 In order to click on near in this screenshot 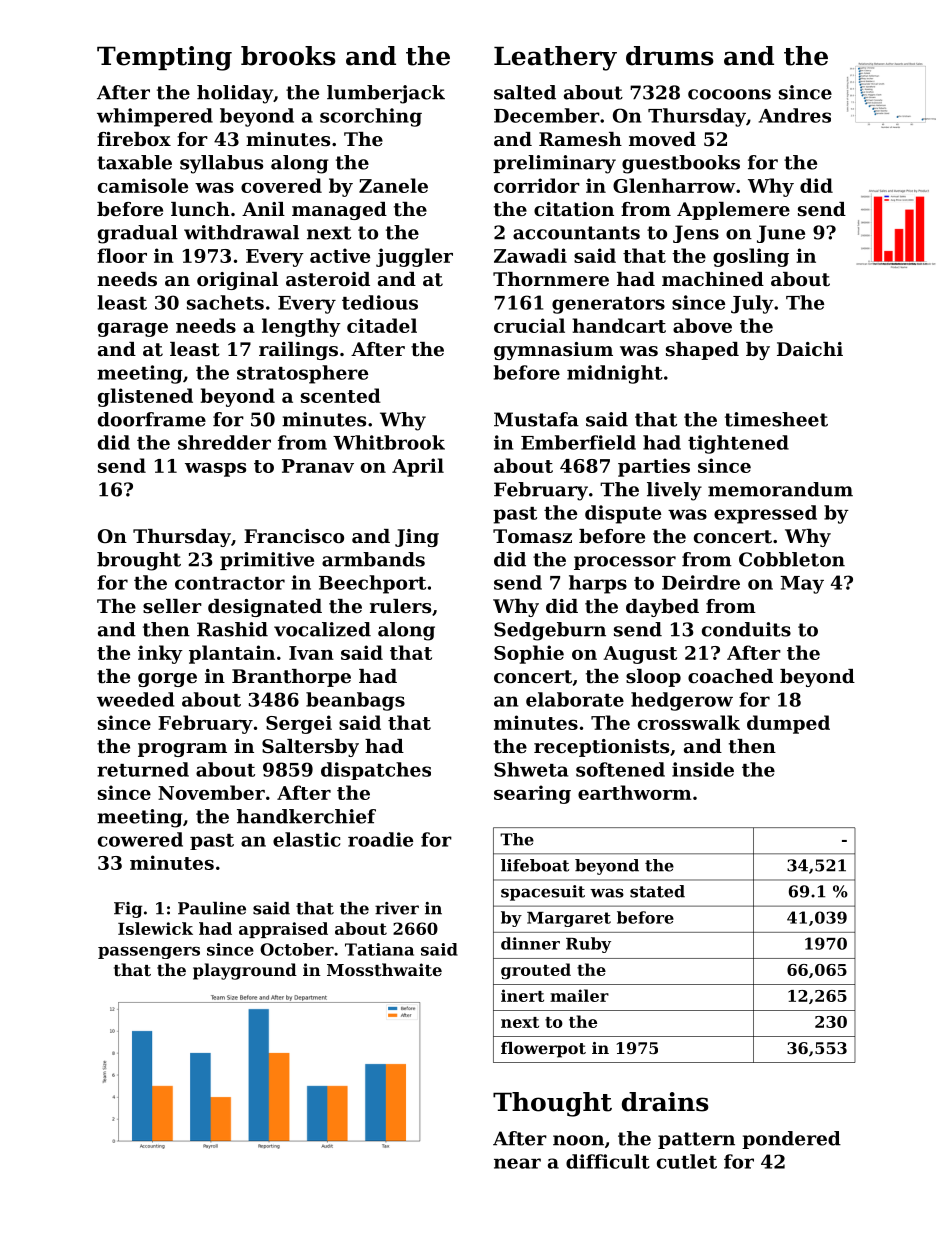, I will do `click(517, 1163)`.
